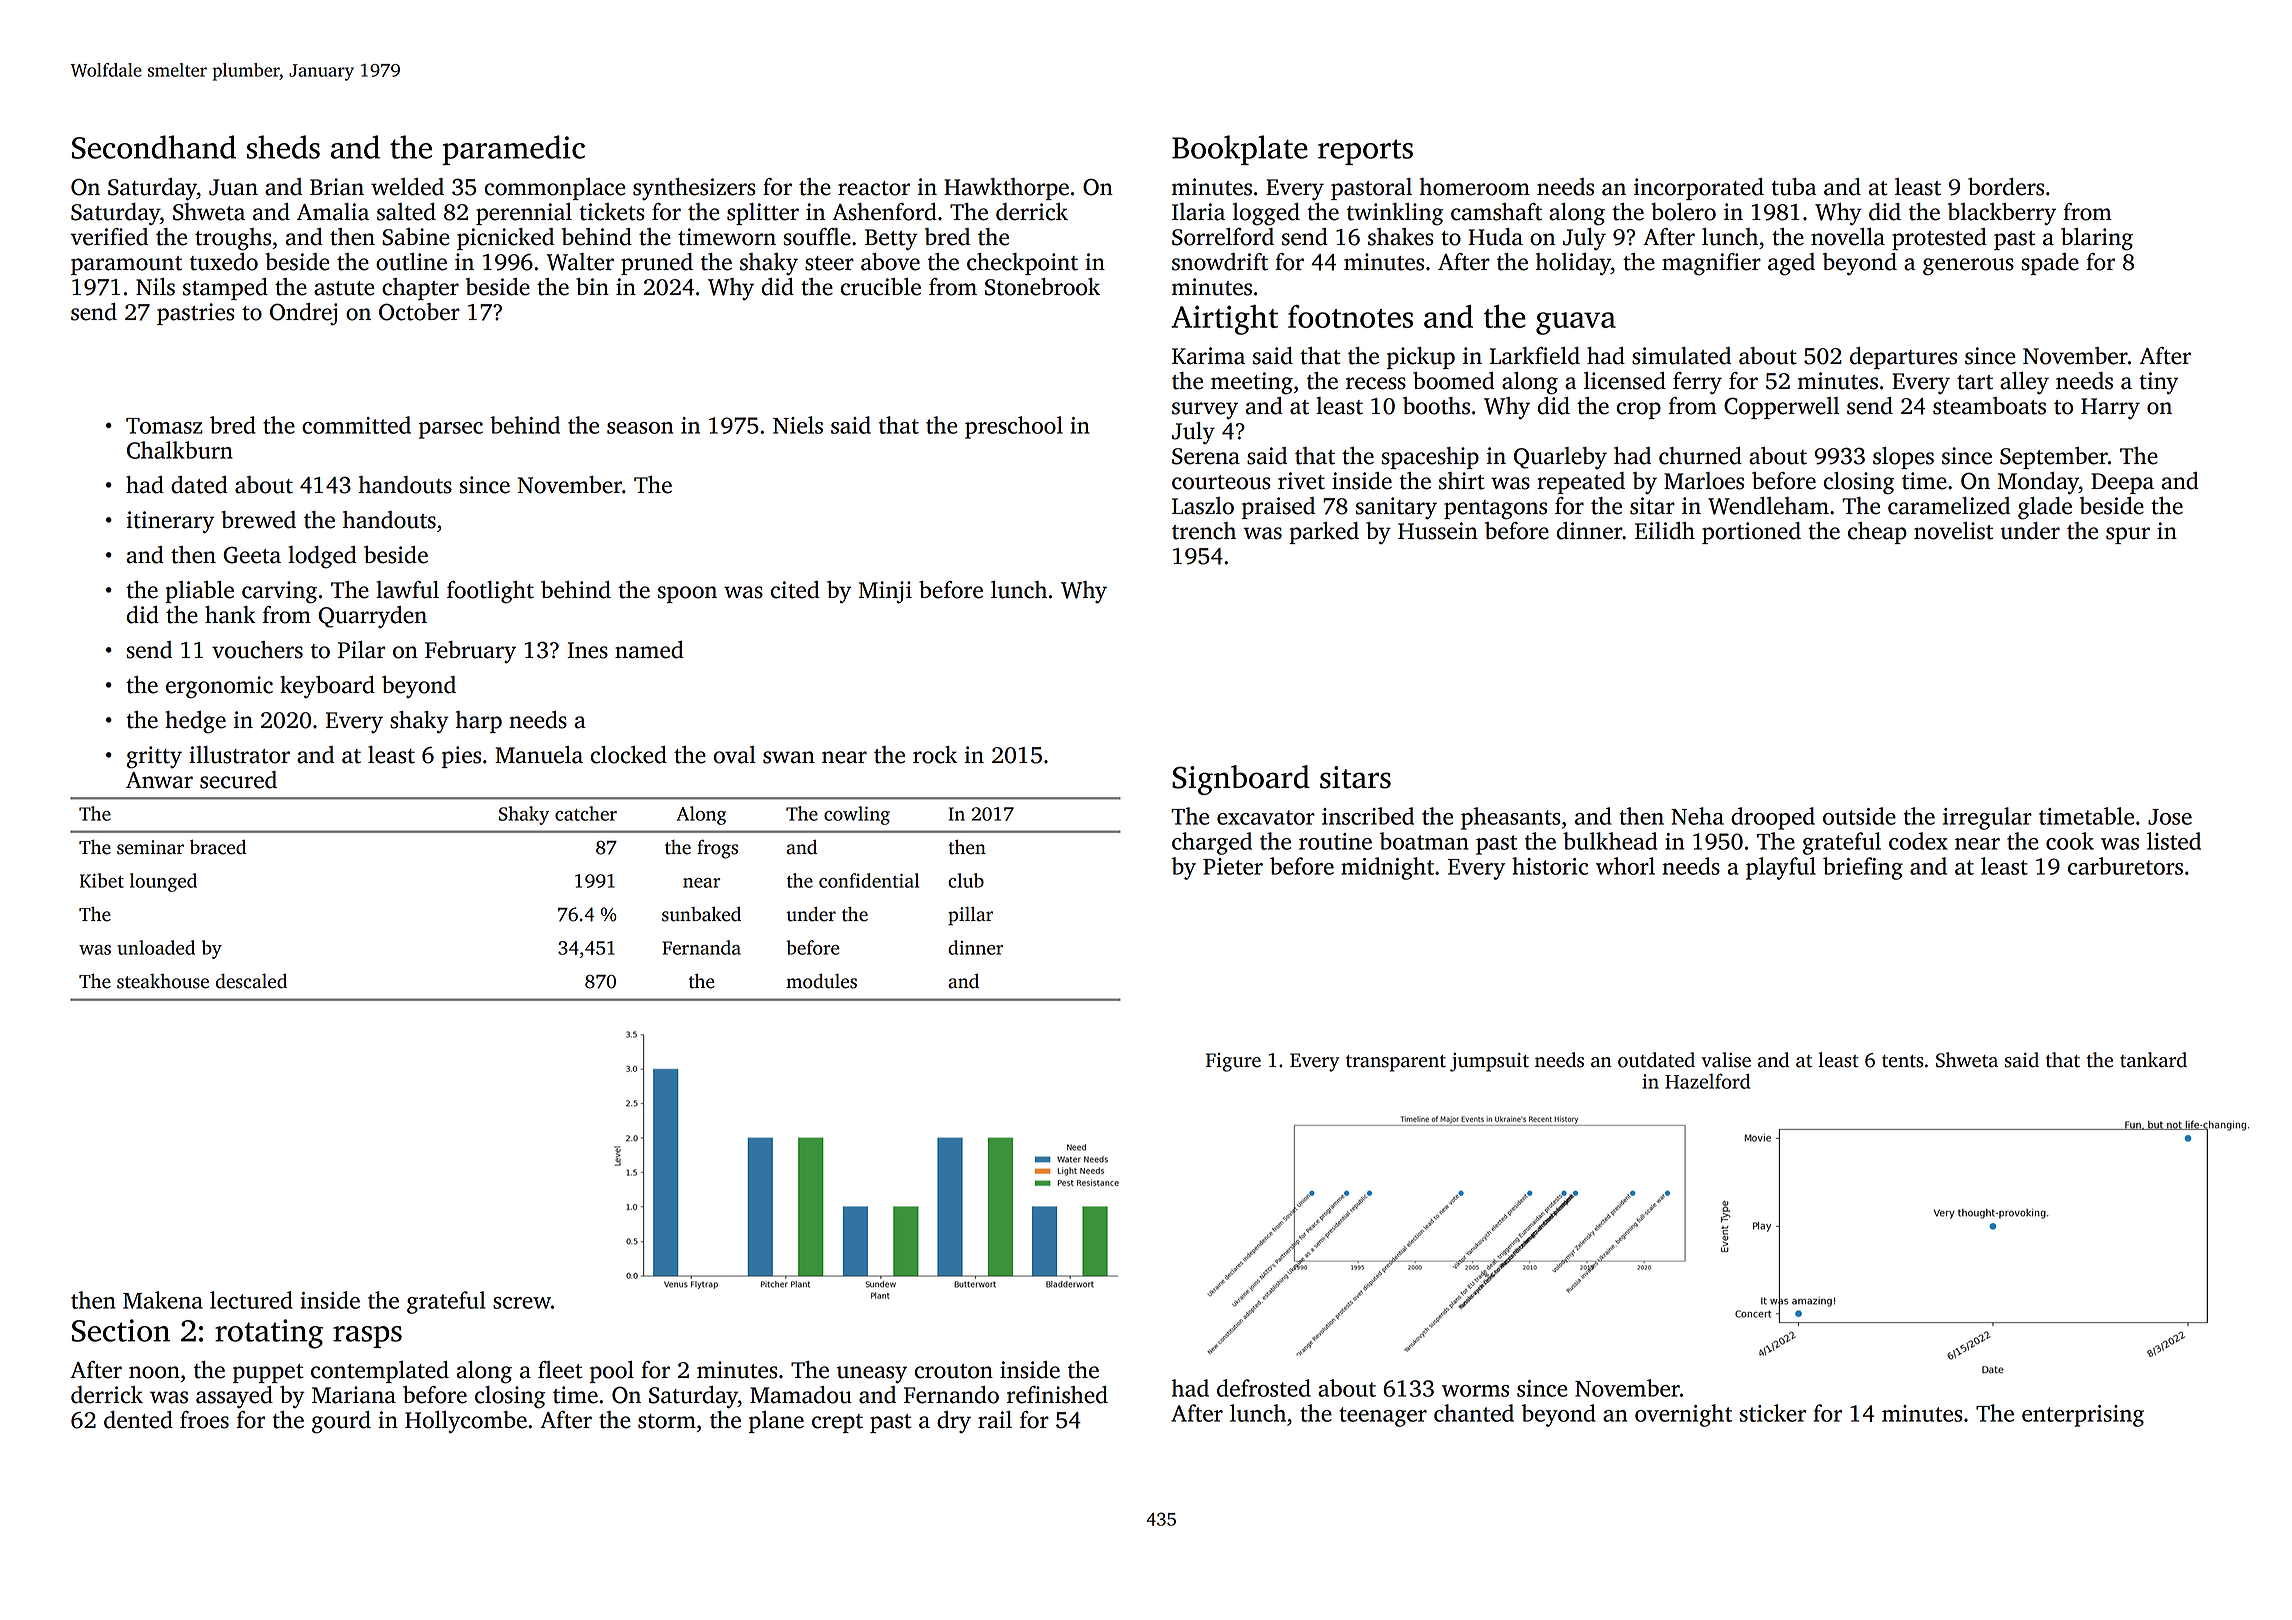  What do you see at coordinates (163, 981) in the image?
I see `steakhouse` at bounding box center [163, 981].
